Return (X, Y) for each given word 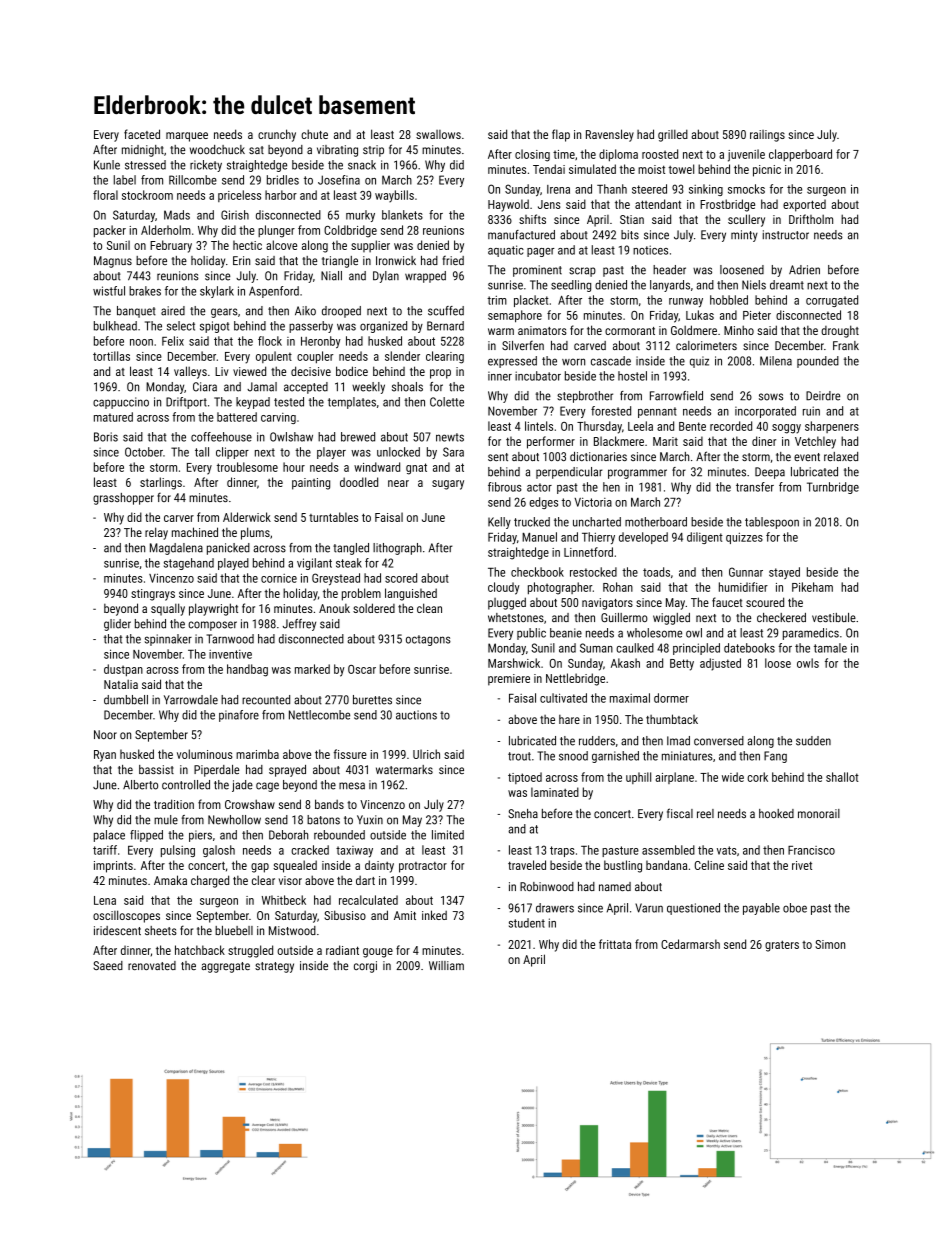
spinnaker (168, 640)
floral (105, 195)
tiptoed (525, 778)
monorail (819, 813)
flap (561, 135)
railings (767, 136)
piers (200, 836)
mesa (352, 786)
